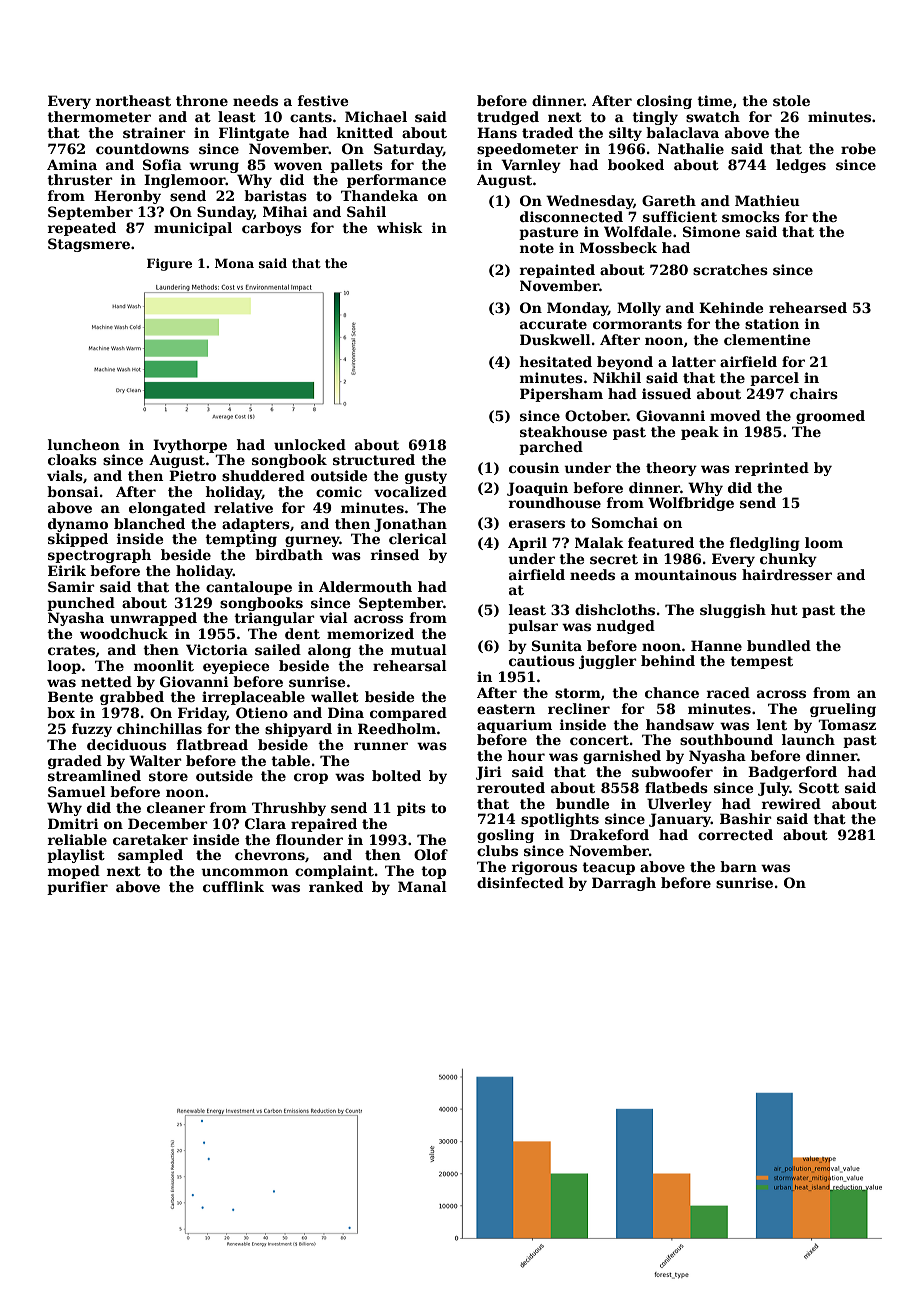 The image size is (924, 1308). What do you see at coordinates (508, 118) in the image?
I see `trudged` at bounding box center [508, 118].
